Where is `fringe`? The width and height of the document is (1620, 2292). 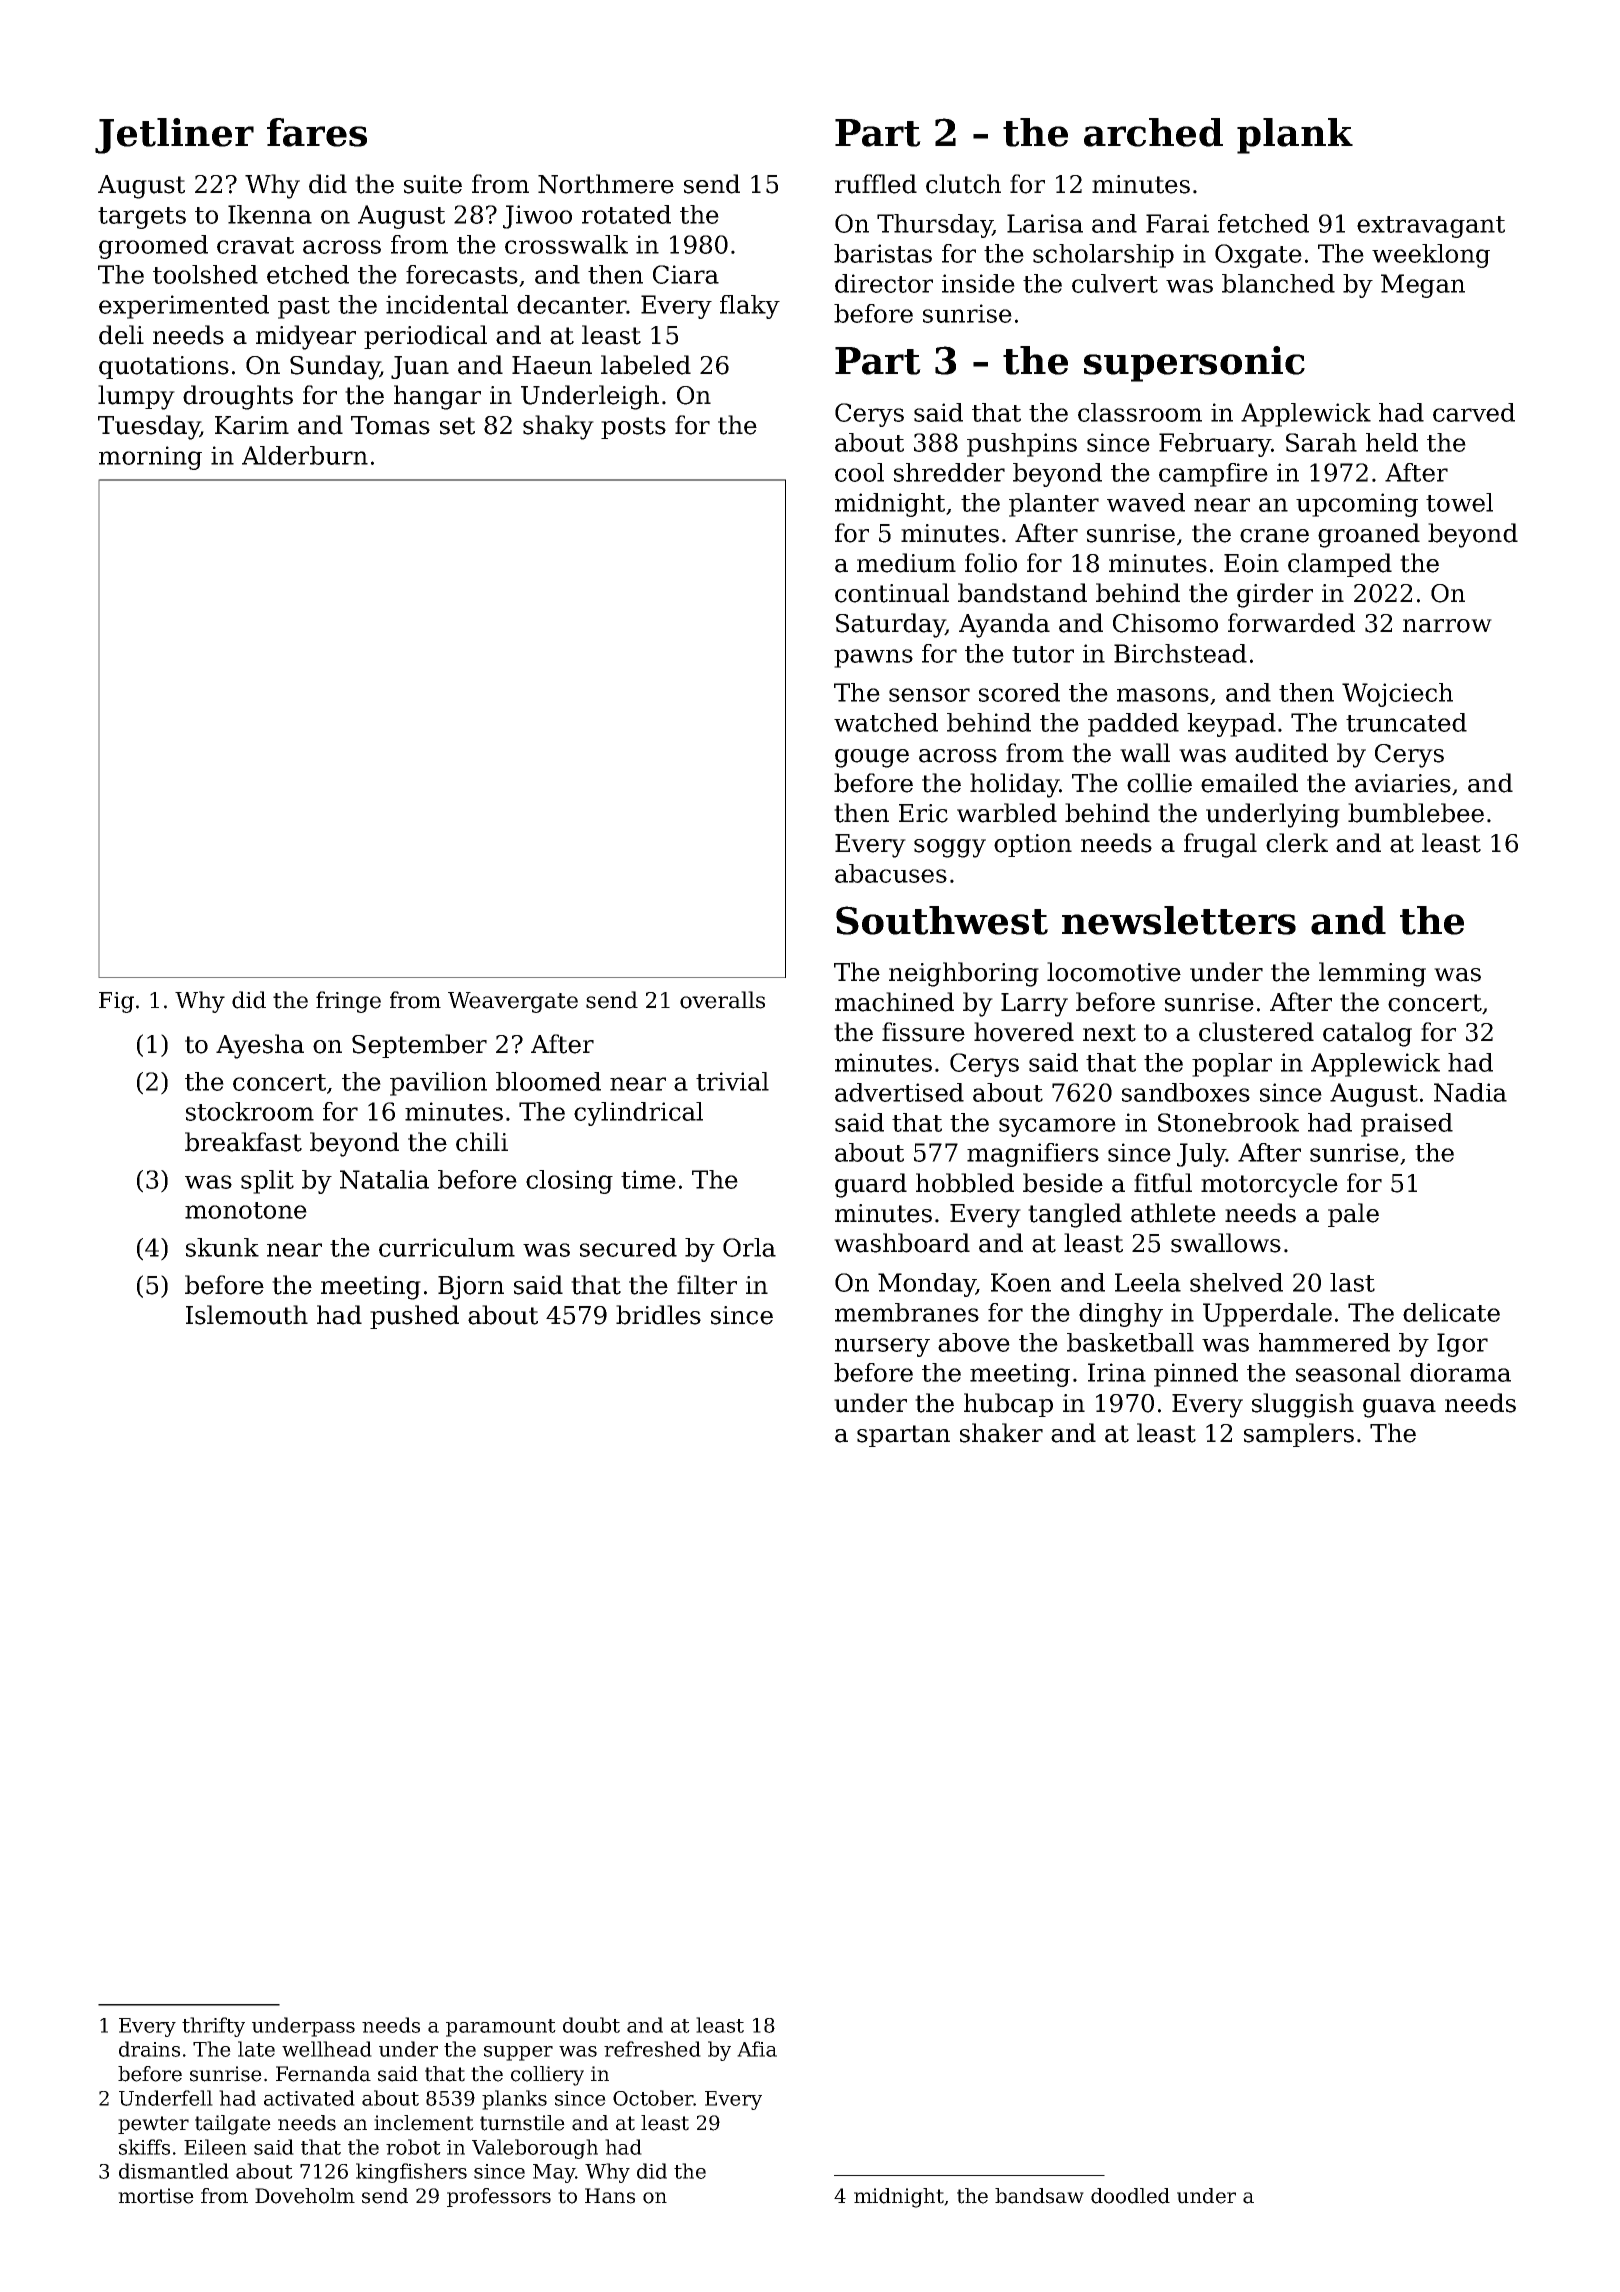 fringe is located at coordinates (348, 1002).
